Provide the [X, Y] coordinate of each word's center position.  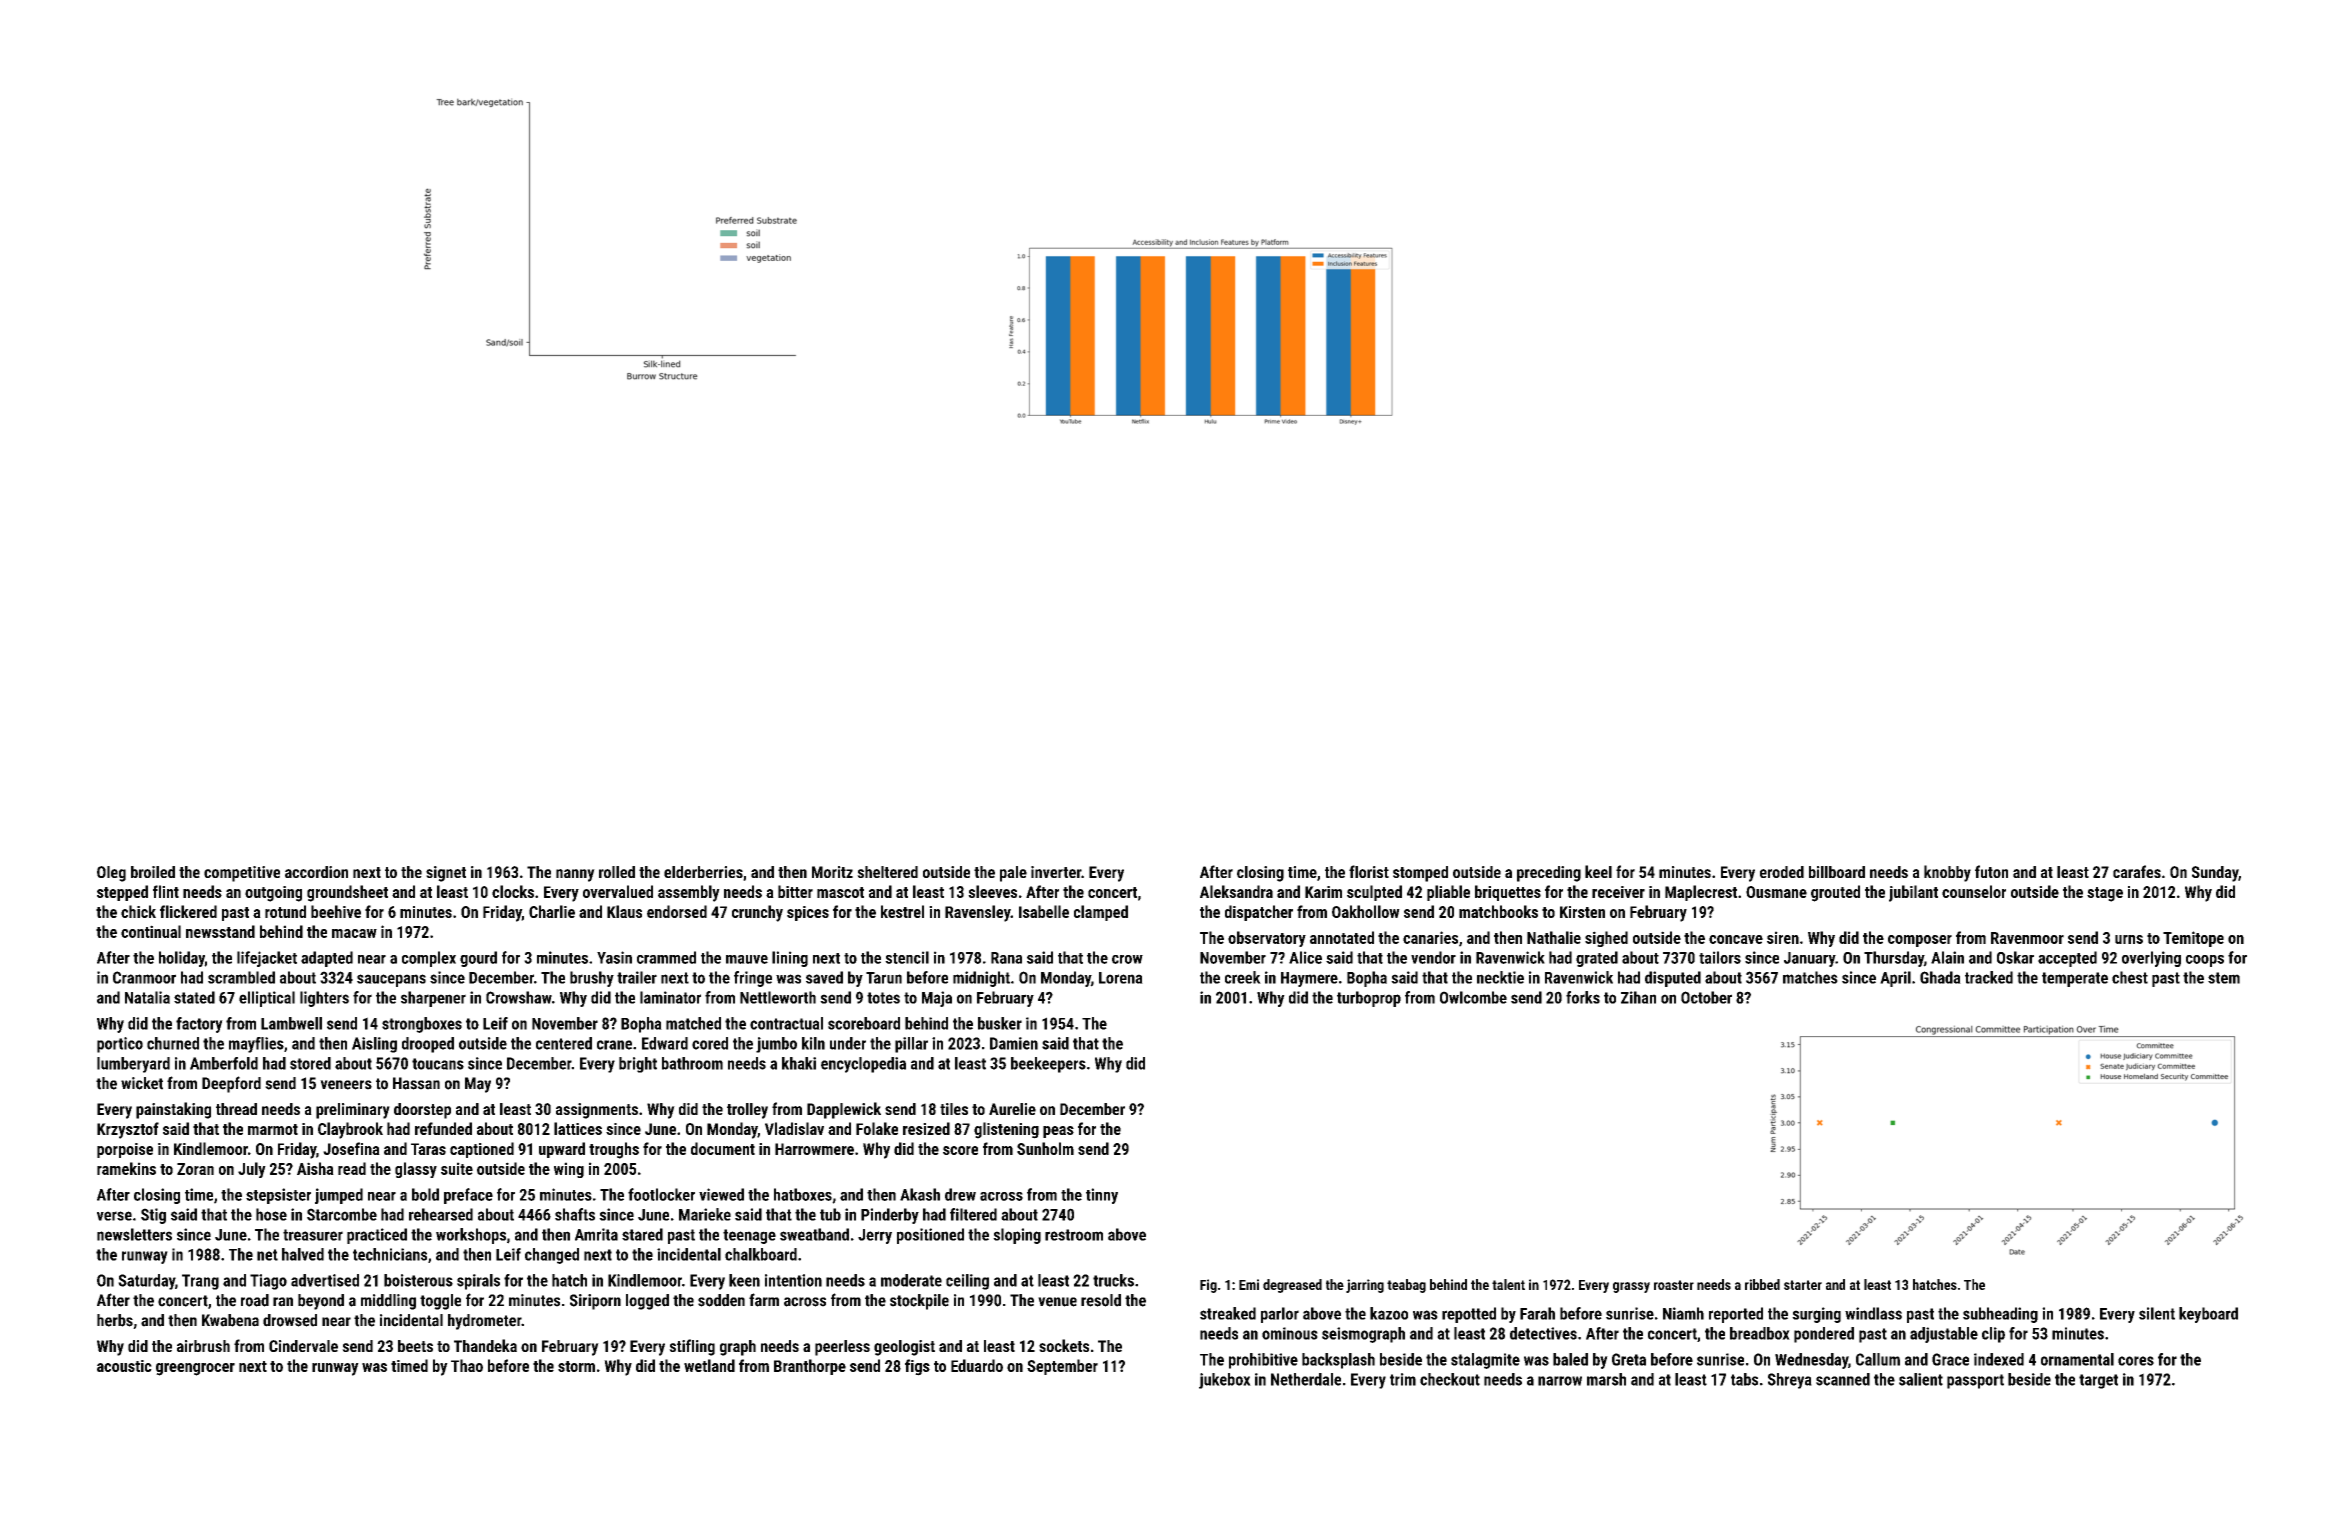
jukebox [1225, 1381]
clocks [513, 891]
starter [1803, 1285]
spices [808, 913]
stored [310, 1063]
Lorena [1121, 978]
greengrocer [195, 1369]
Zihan [1638, 997]
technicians [390, 1254]
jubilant [1913, 893]
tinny [1102, 1196]
